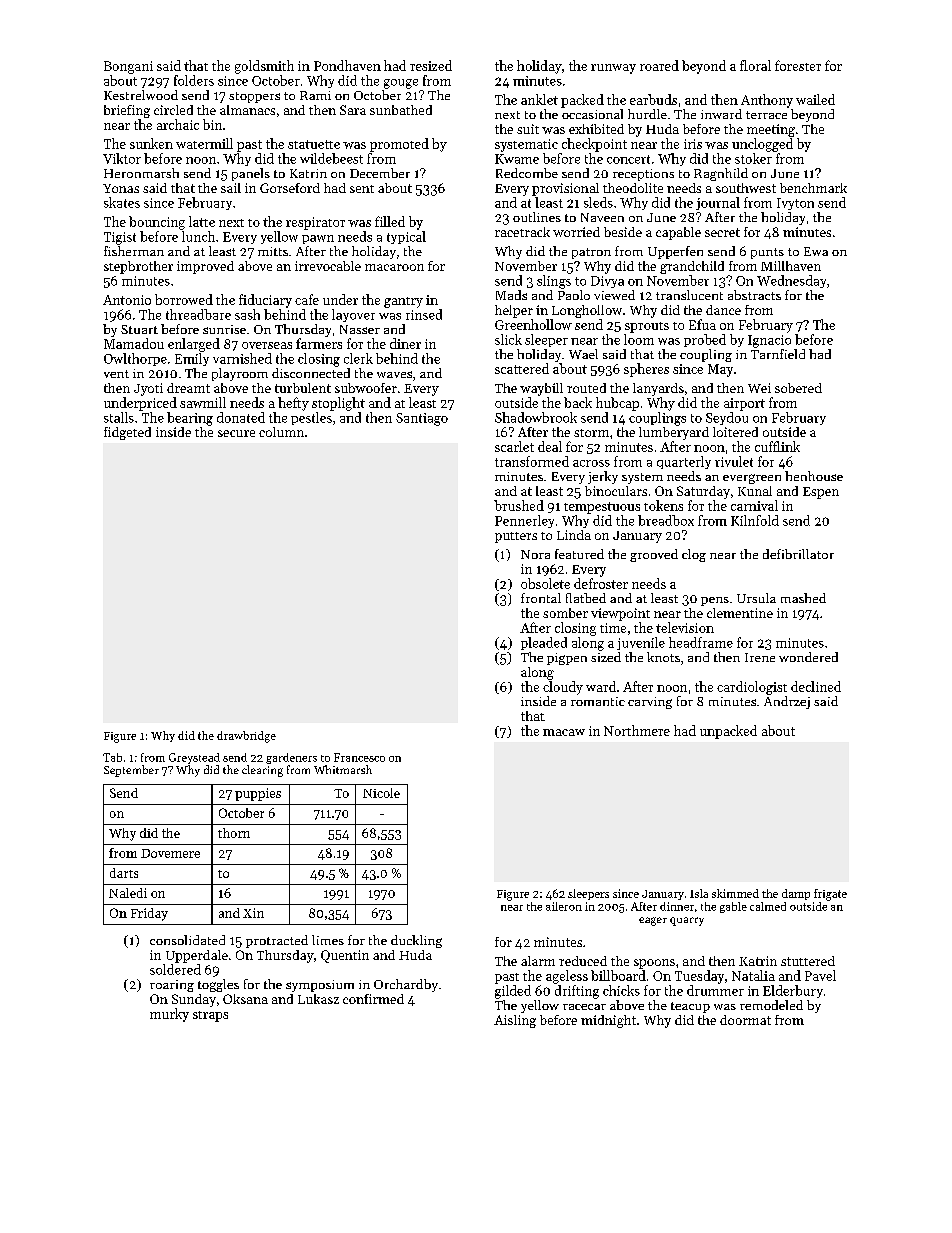 Image resolution: width=952 pixels, height=1233 pixels. What do you see at coordinates (798, 388) in the screenshot?
I see `sobered` at bounding box center [798, 388].
